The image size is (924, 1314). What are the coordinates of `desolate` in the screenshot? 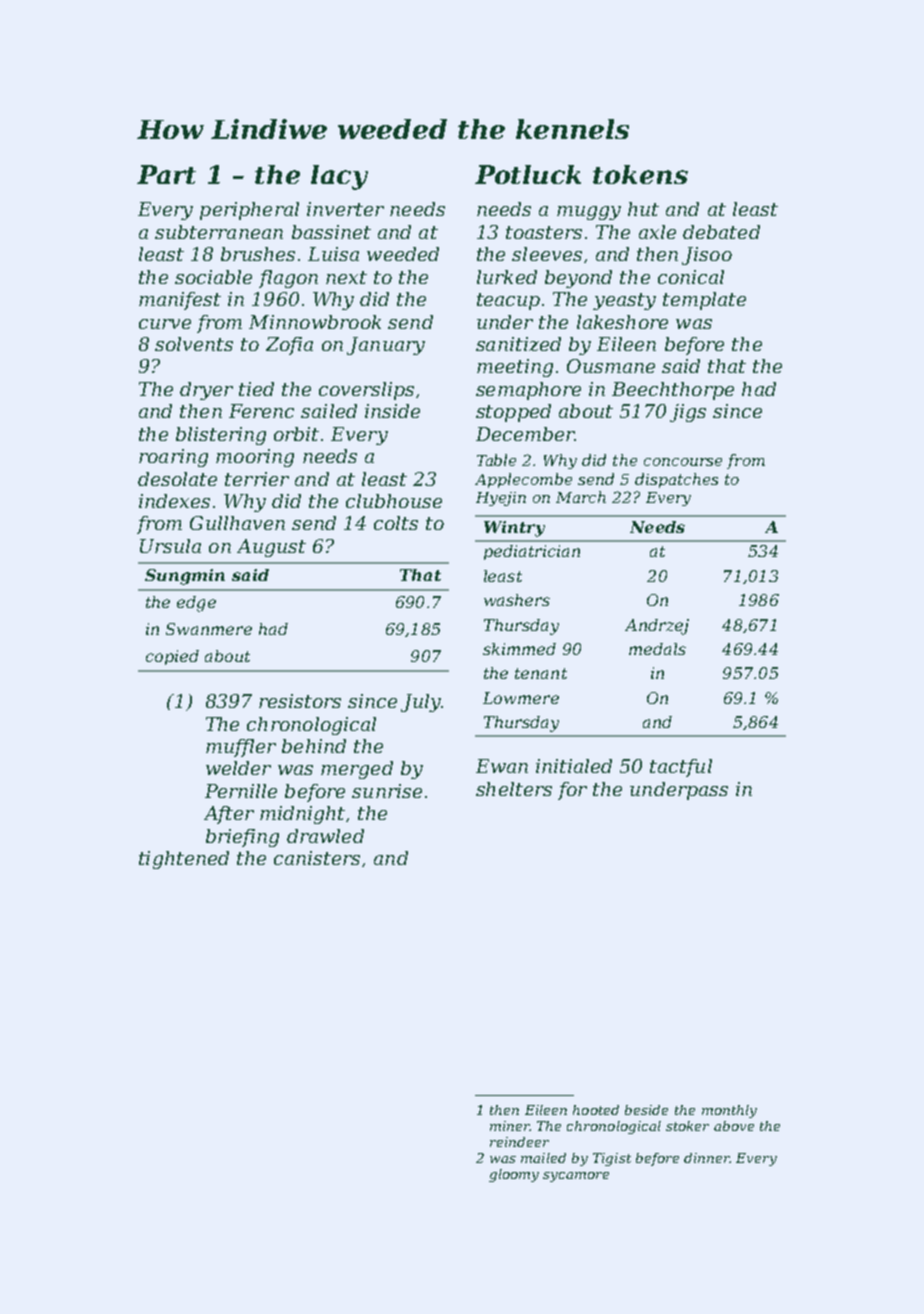 It's located at (177, 479).
